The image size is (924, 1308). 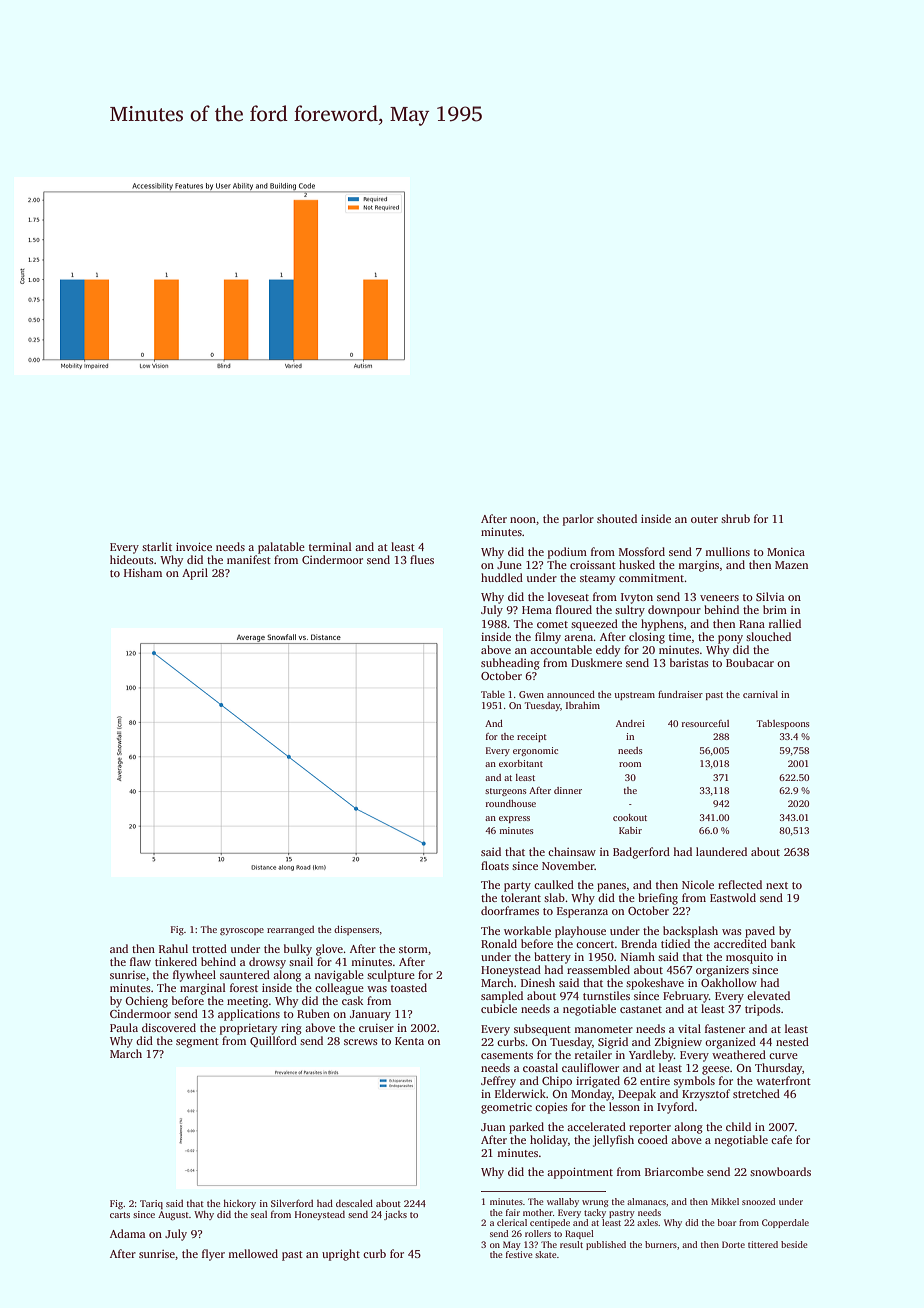 I want to click on vital, so click(x=689, y=1028).
